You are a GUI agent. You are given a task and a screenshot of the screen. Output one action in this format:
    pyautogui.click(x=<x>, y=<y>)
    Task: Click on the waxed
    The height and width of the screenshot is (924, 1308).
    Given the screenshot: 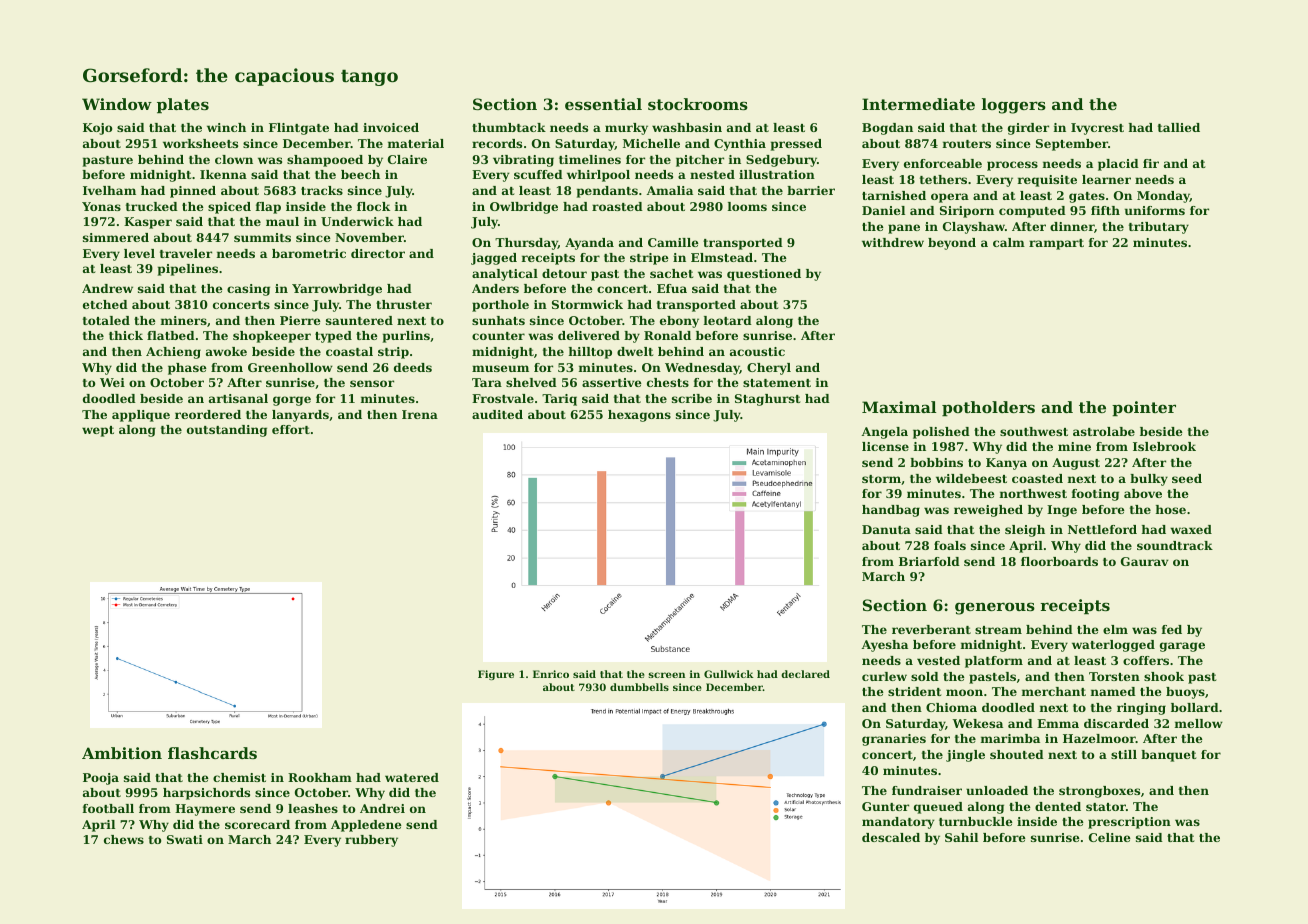 What is the action you would take?
    pyautogui.click(x=1191, y=529)
